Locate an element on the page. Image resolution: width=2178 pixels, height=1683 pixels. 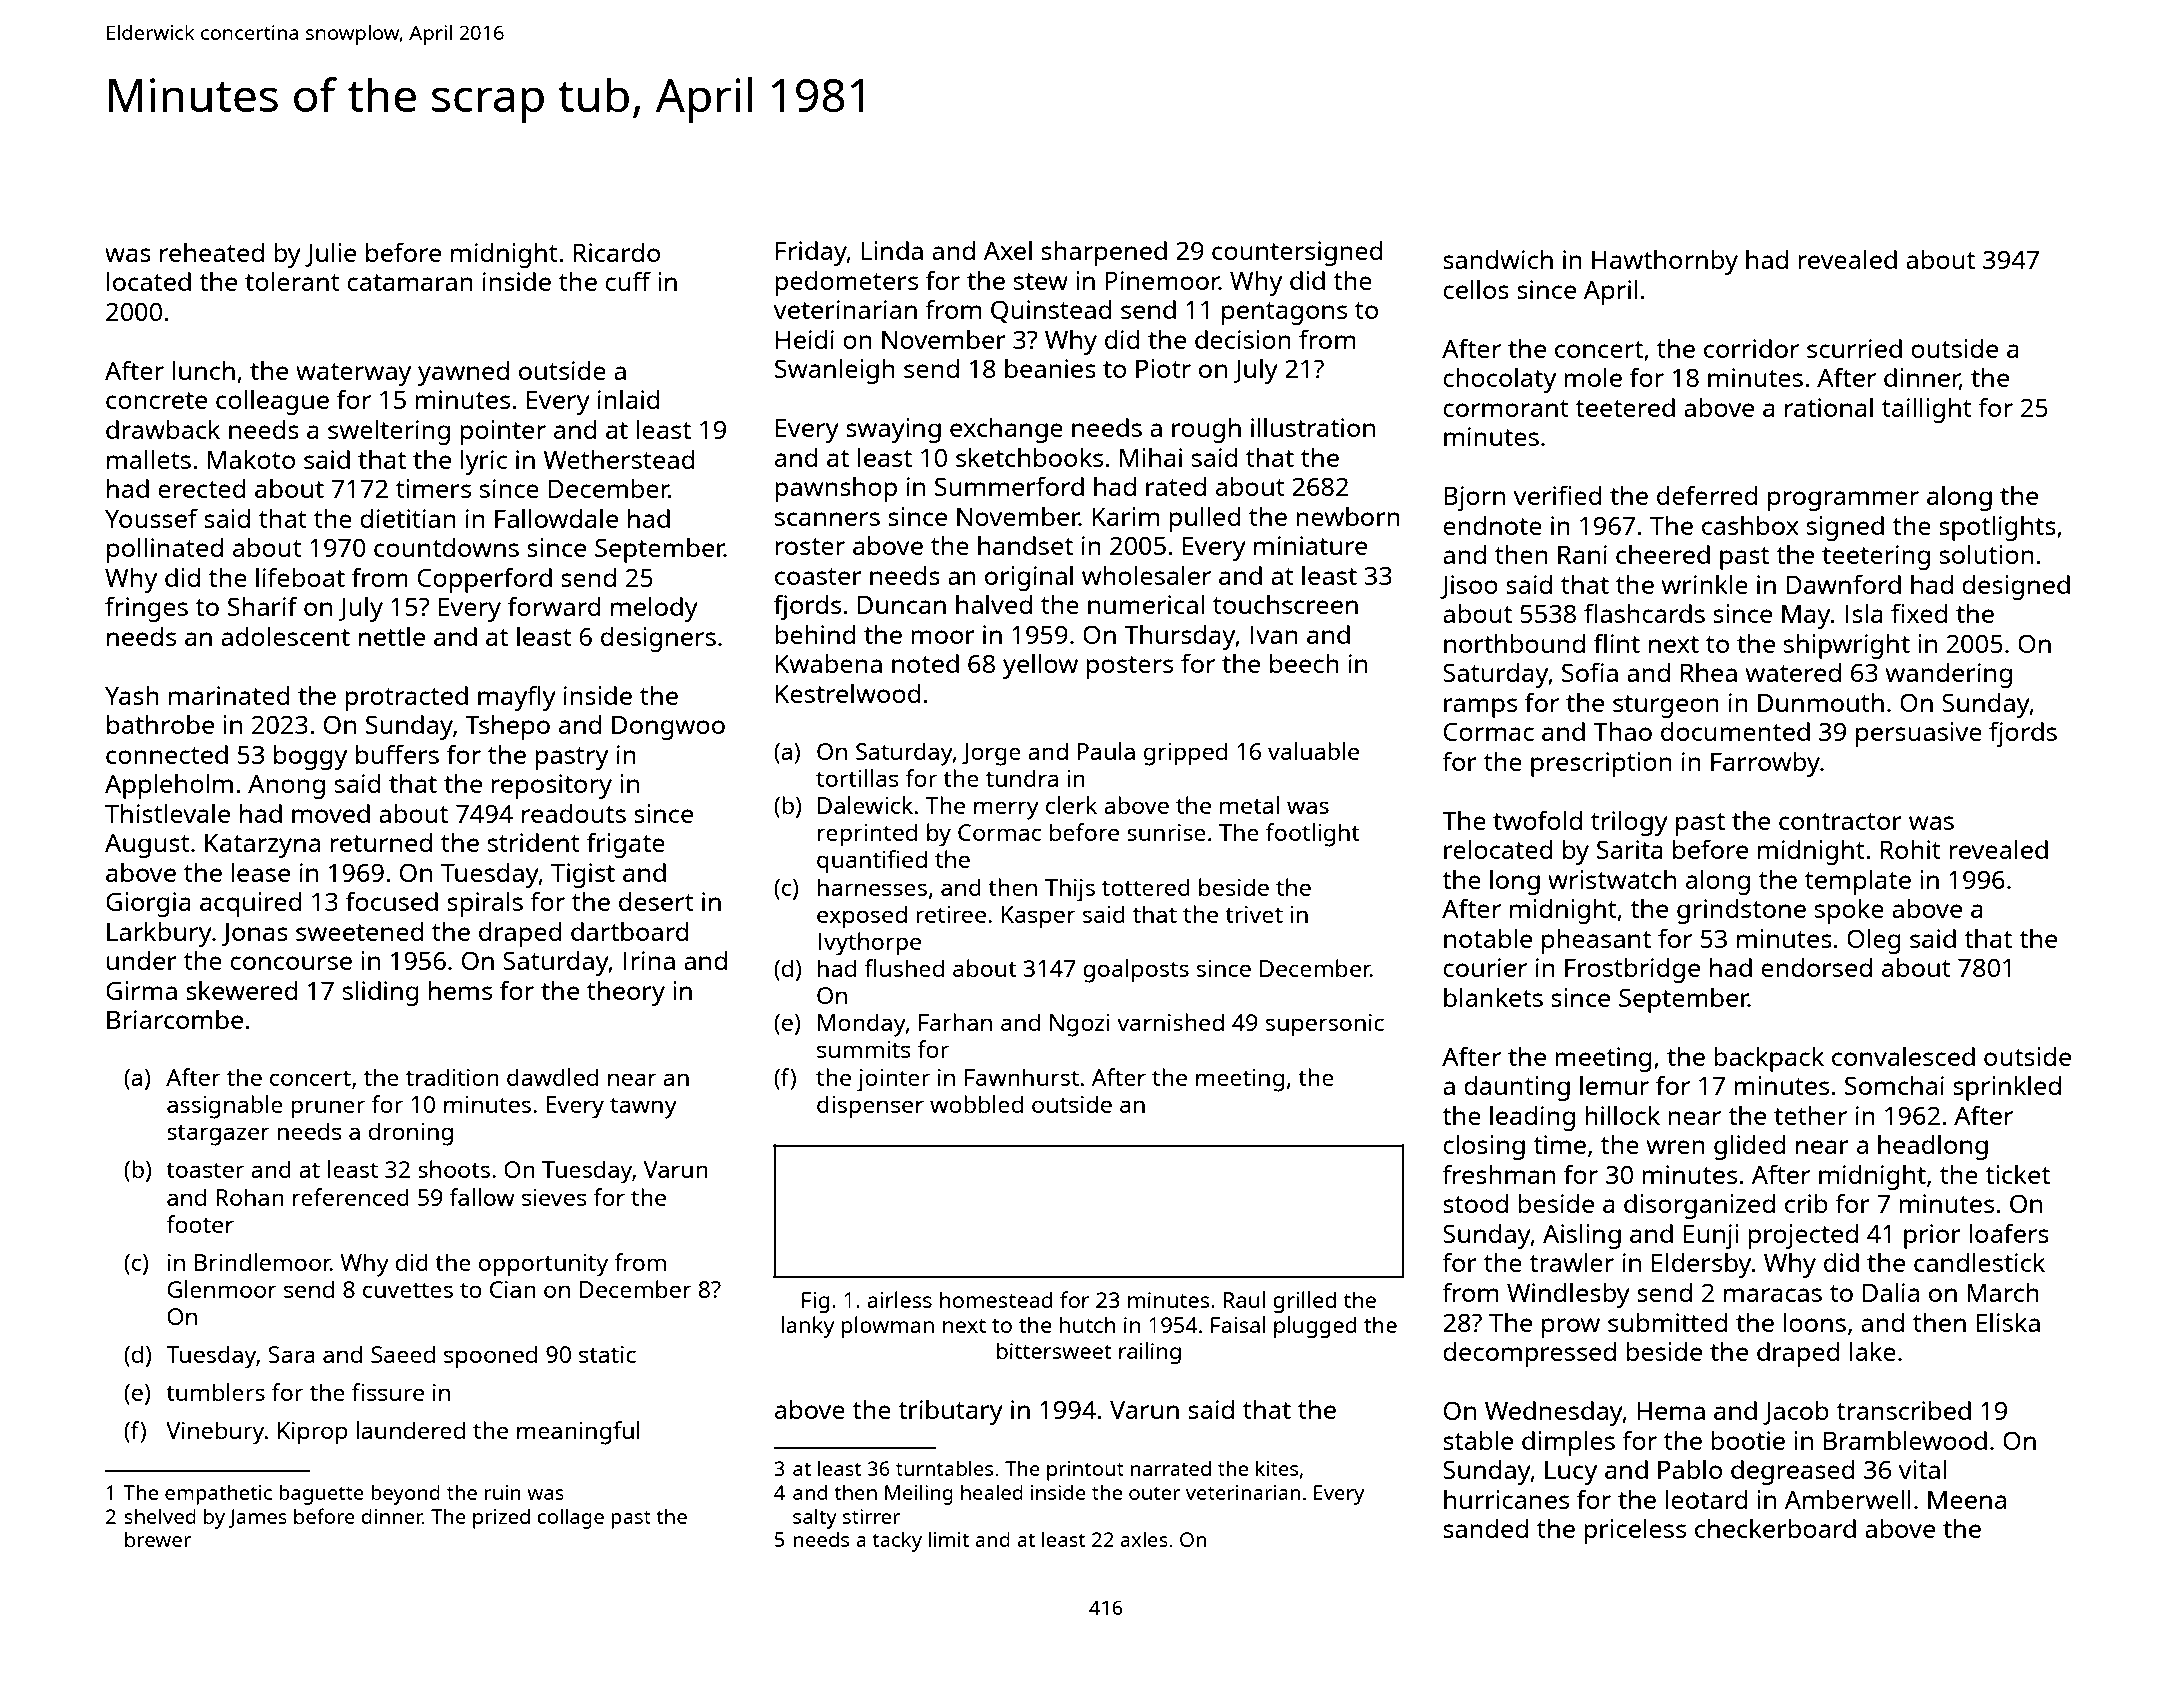
swaying is located at coordinates (893, 430).
